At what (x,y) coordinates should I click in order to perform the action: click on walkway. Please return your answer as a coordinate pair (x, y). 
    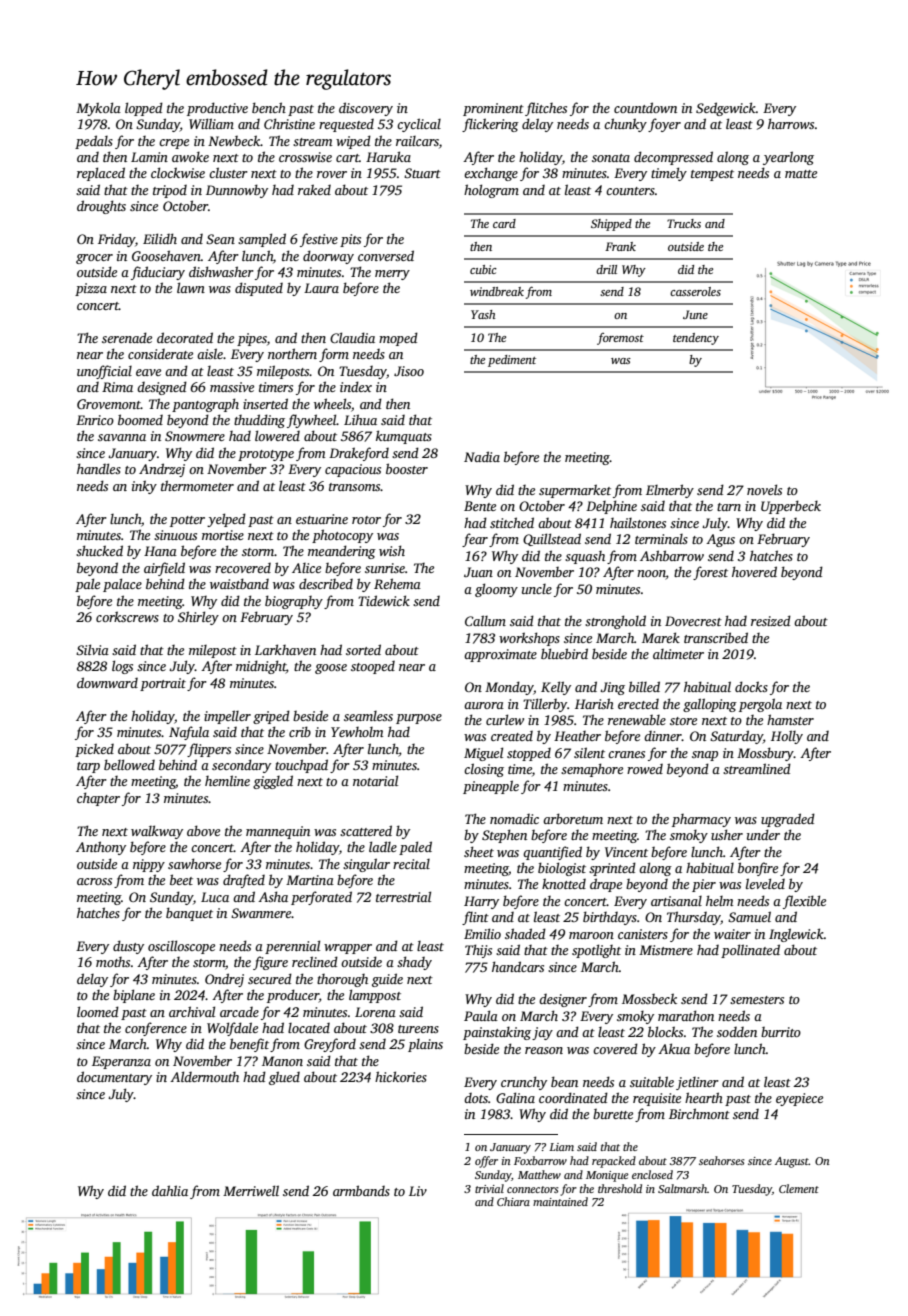
    Looking at the image, I should click on (157, 832).
